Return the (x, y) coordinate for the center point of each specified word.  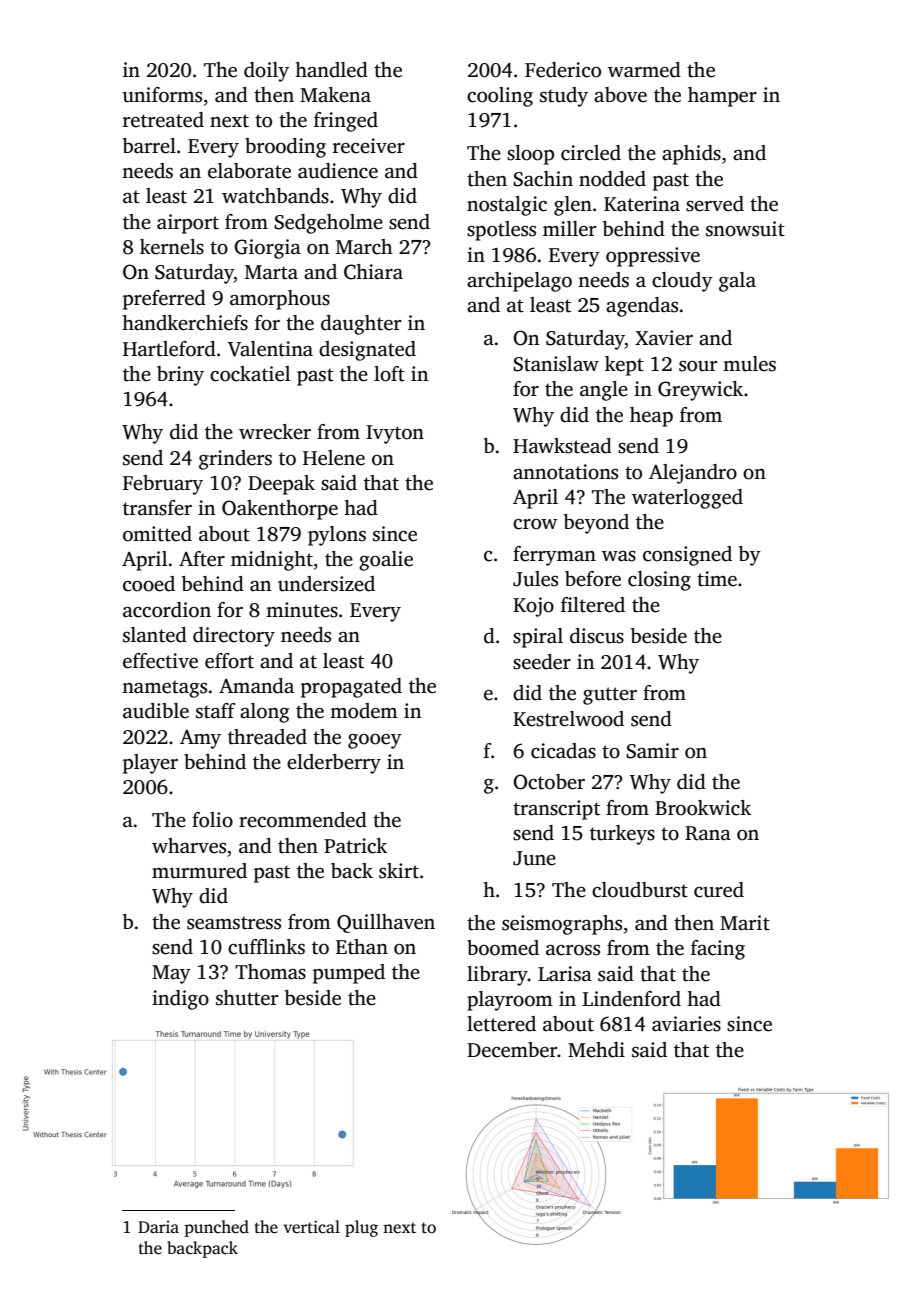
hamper (722, 97)
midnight (272, 561)
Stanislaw (556, 364)
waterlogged (687, 499)
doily (266, 72)
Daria (158, 1227)
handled (331, 70)
